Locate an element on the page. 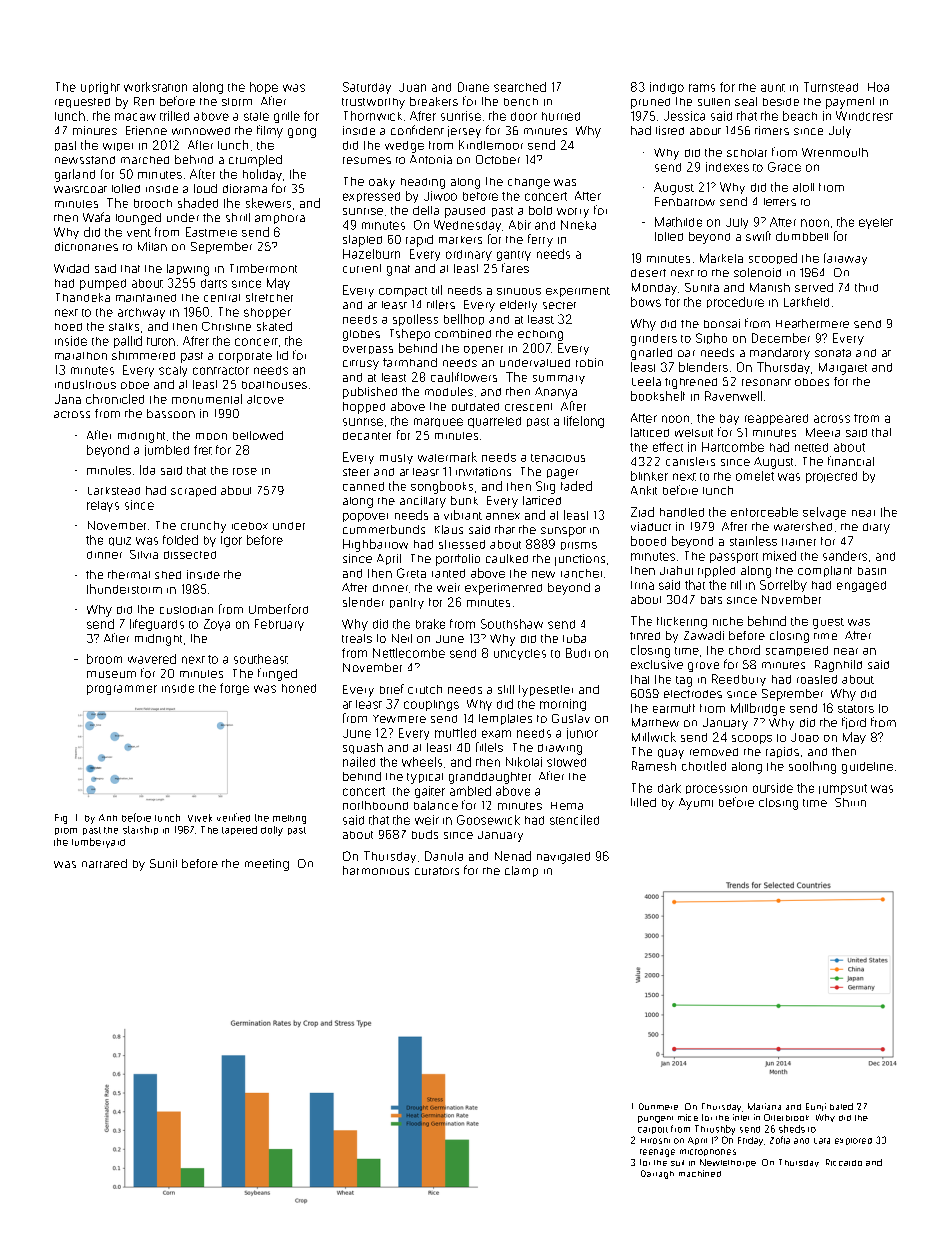 This document has height=1233, width=952. outside is located at coordinates (773, 788).
